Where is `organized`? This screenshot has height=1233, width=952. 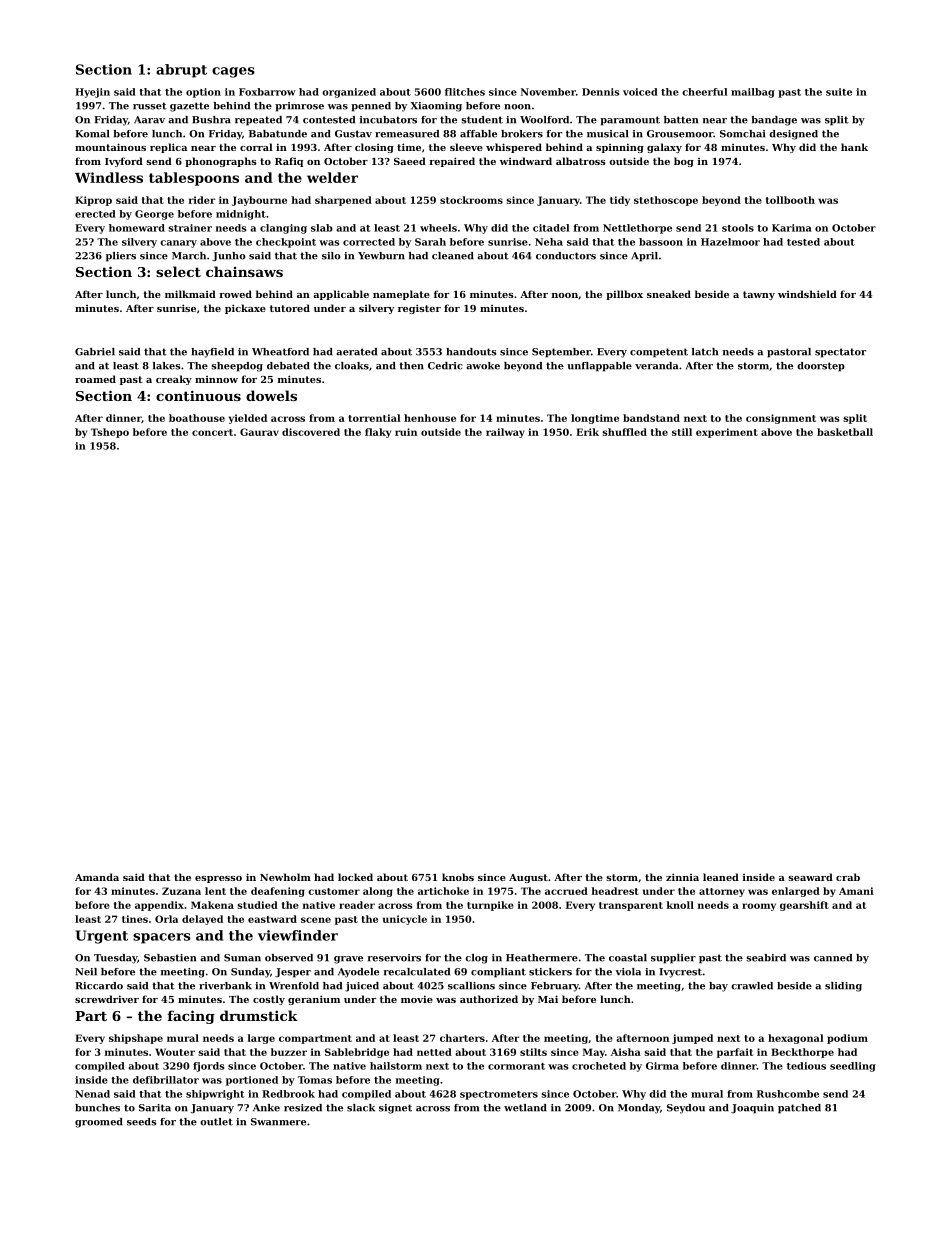 organized is located at coordinates (349, 93).
